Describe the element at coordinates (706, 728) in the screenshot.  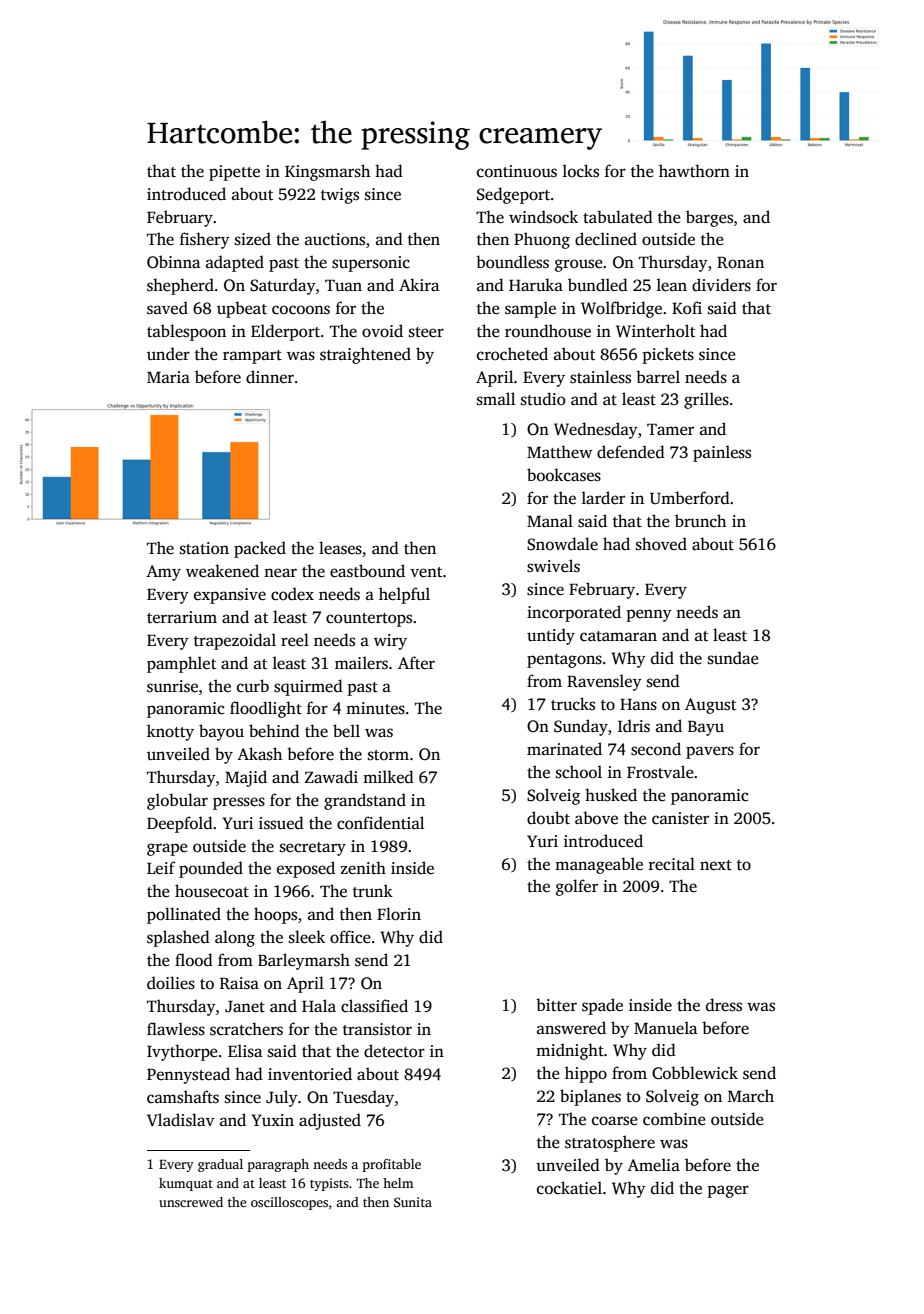
I see `Bayu` at that location.
